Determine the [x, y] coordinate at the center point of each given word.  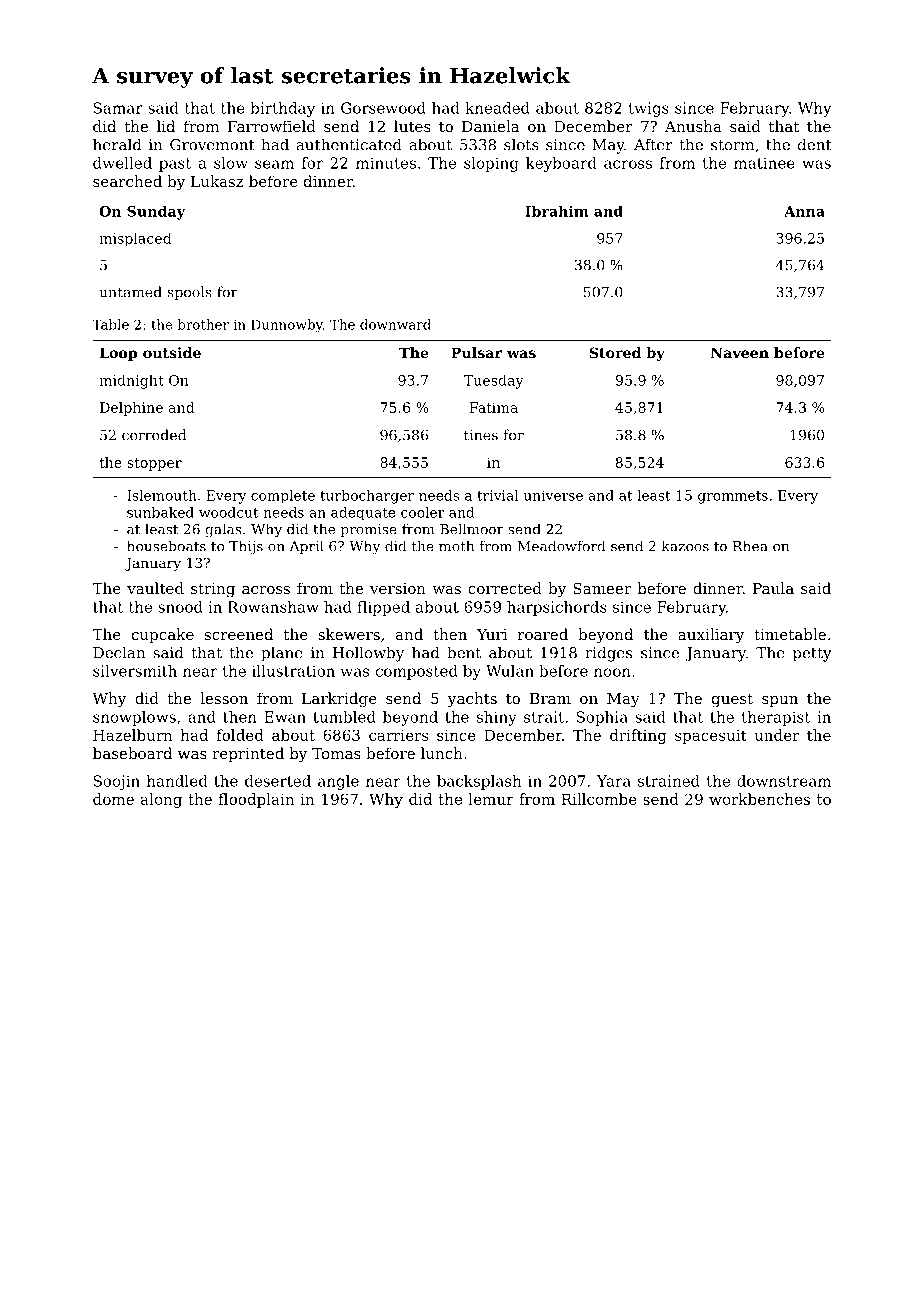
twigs [649, 109]
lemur [491, 799]
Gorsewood [383, 108]
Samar [118, 108]
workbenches [759, 799]
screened [239, 634]
